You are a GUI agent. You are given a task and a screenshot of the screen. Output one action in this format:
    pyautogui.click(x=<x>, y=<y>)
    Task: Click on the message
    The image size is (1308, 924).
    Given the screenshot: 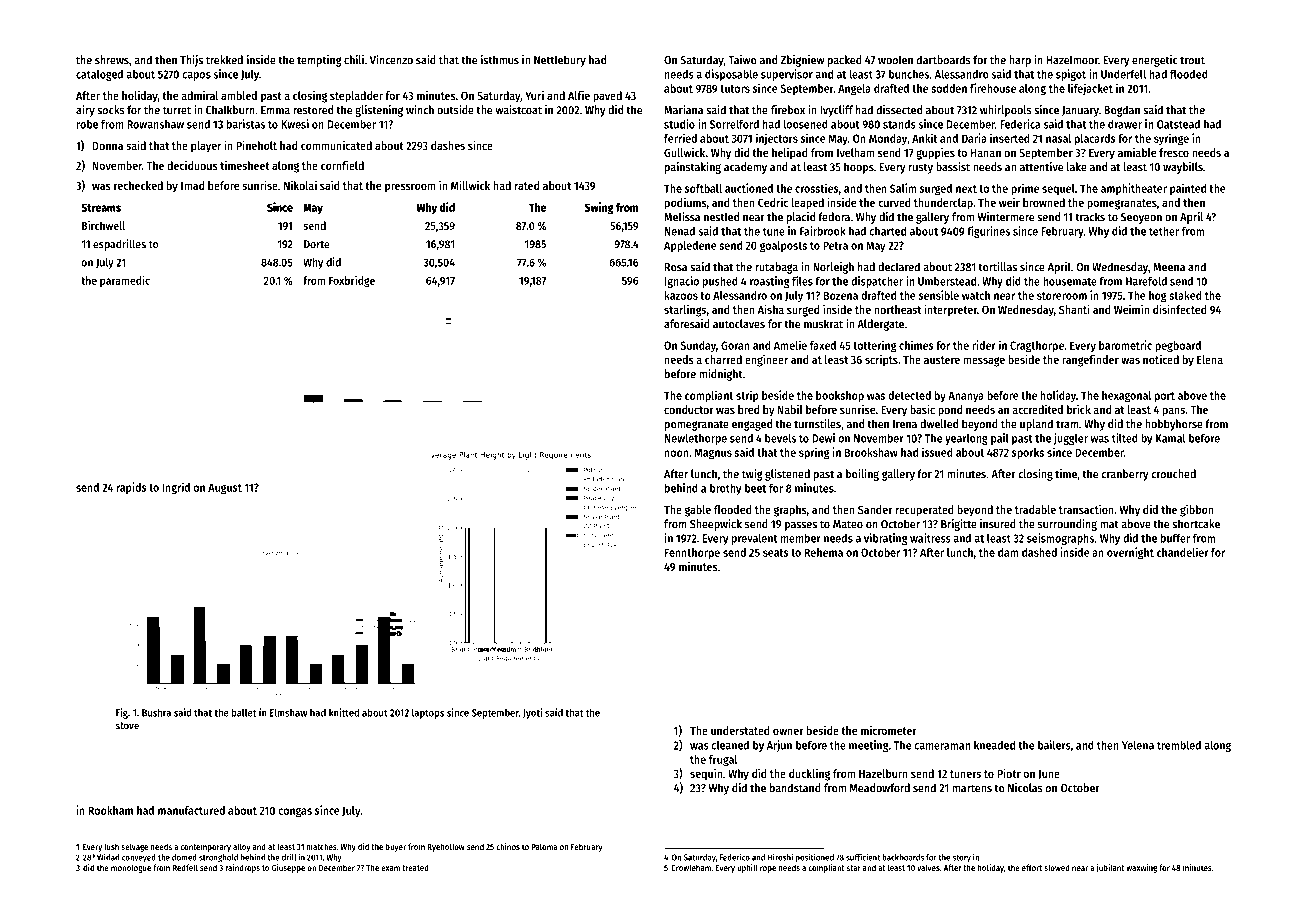 What is the action you would take?
    pyautogui.click(x=984, y=362)
